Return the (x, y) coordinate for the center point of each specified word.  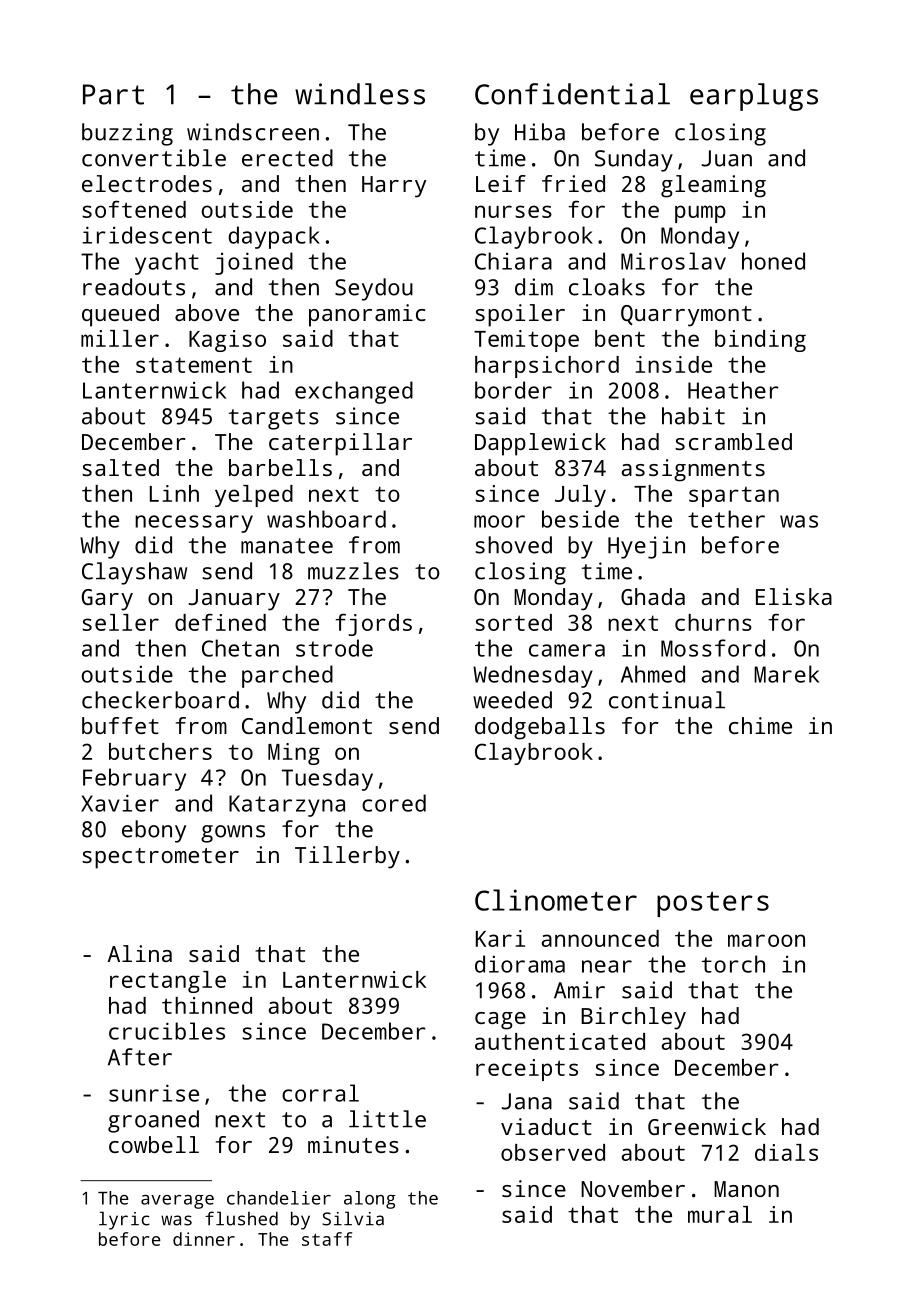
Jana (526, 1101)
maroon (766, 940)
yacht (167, 263)
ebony (154, 831)
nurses (513, 211)
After (140, 1057)
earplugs (754, 97)
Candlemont (307, 725)
